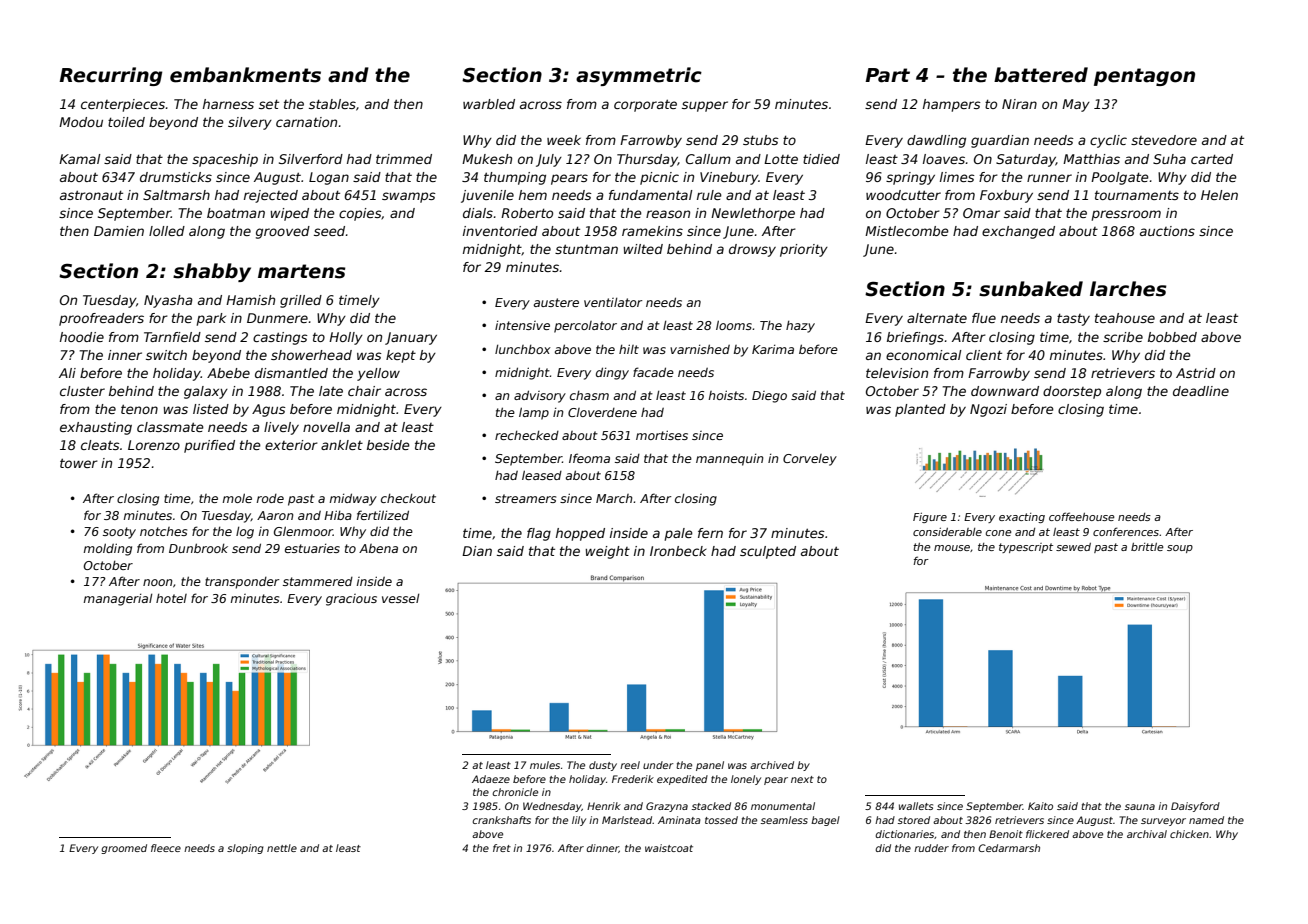  What do you see at coordinates (930, 518) in the image?
I see `Figure` at bounding box center [930, 518].
